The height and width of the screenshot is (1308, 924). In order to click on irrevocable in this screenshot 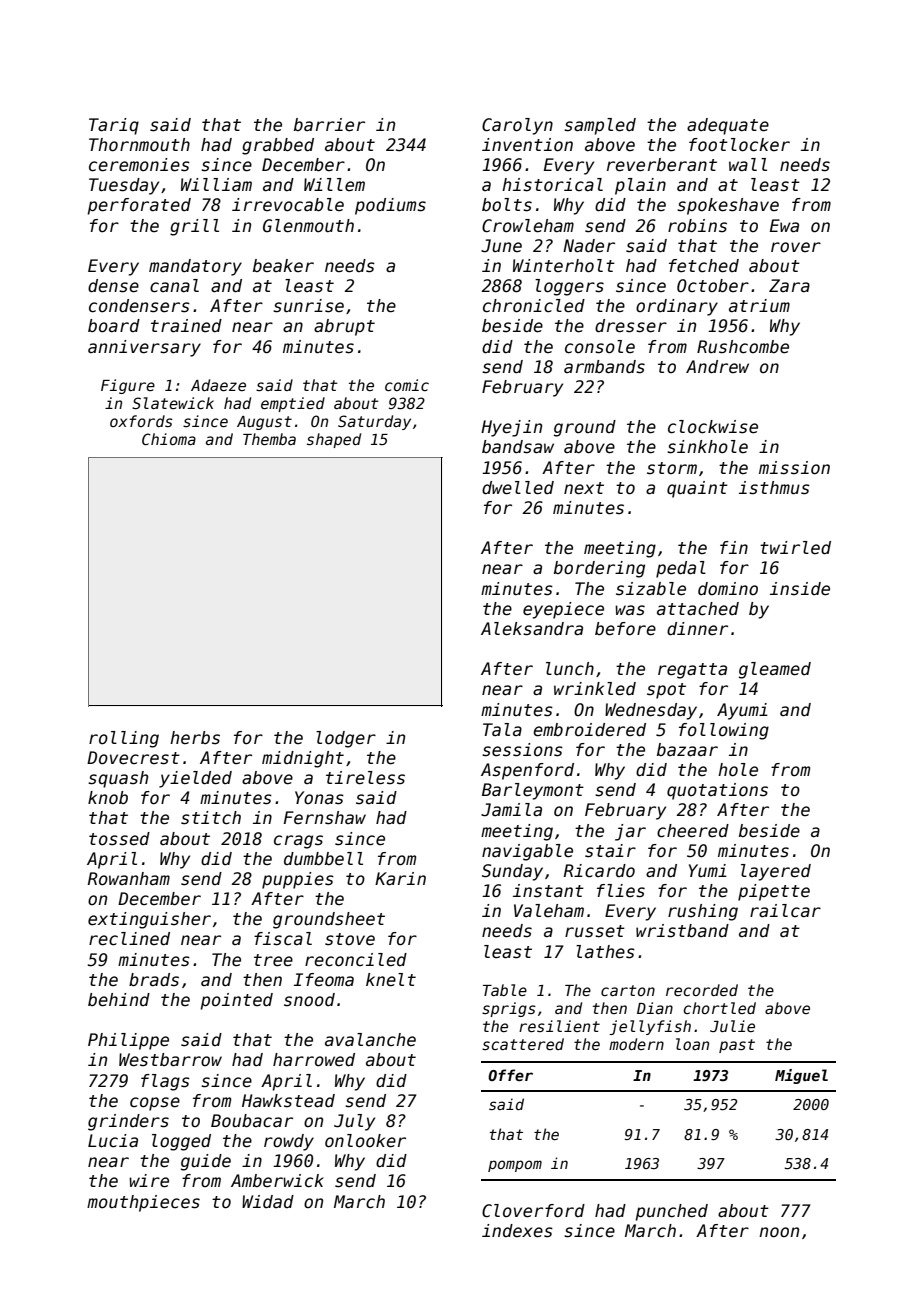, I will do `click(288, 205)`.
